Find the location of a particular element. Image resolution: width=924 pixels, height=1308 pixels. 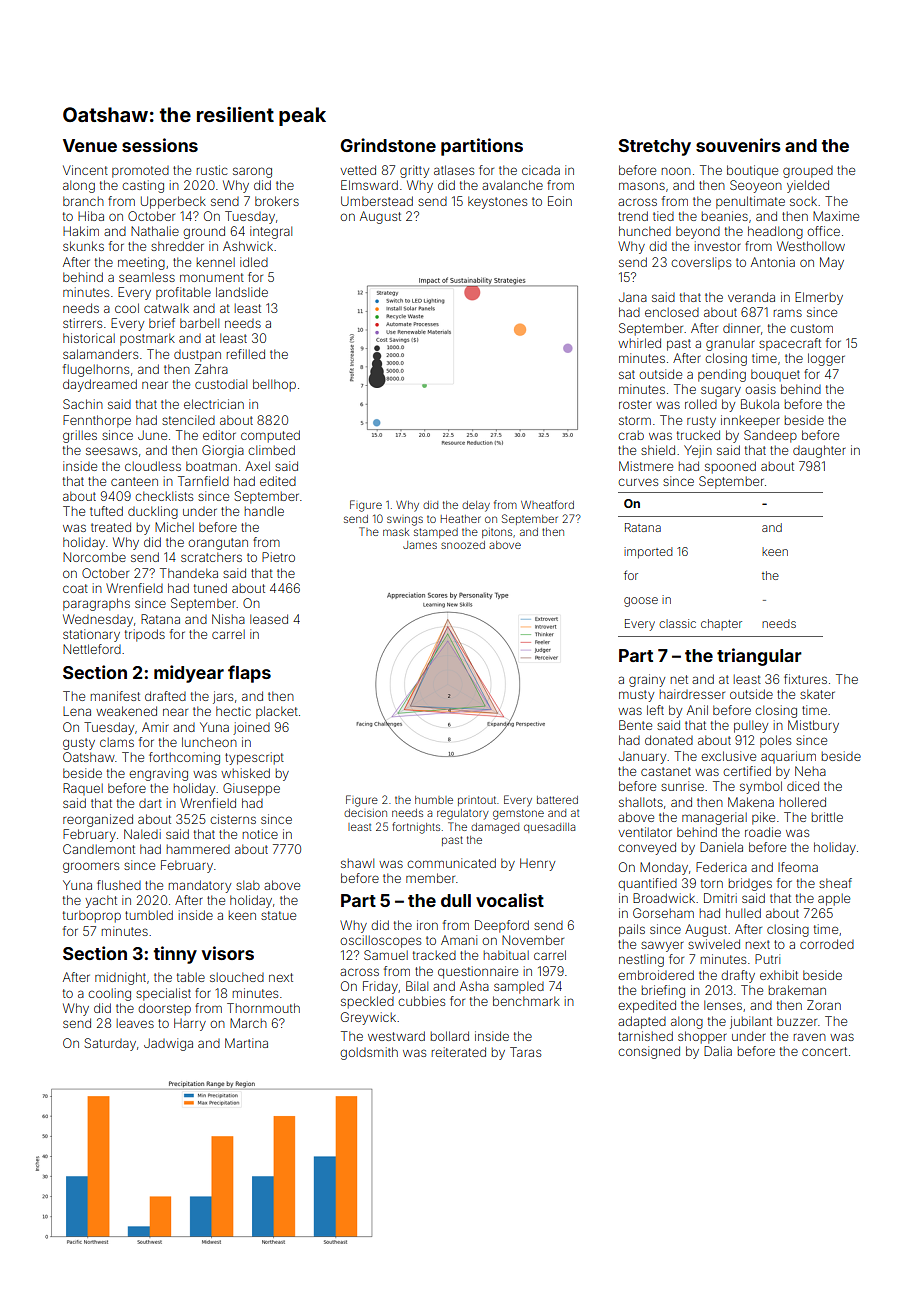

crab is located at coordinates (631, 435).
